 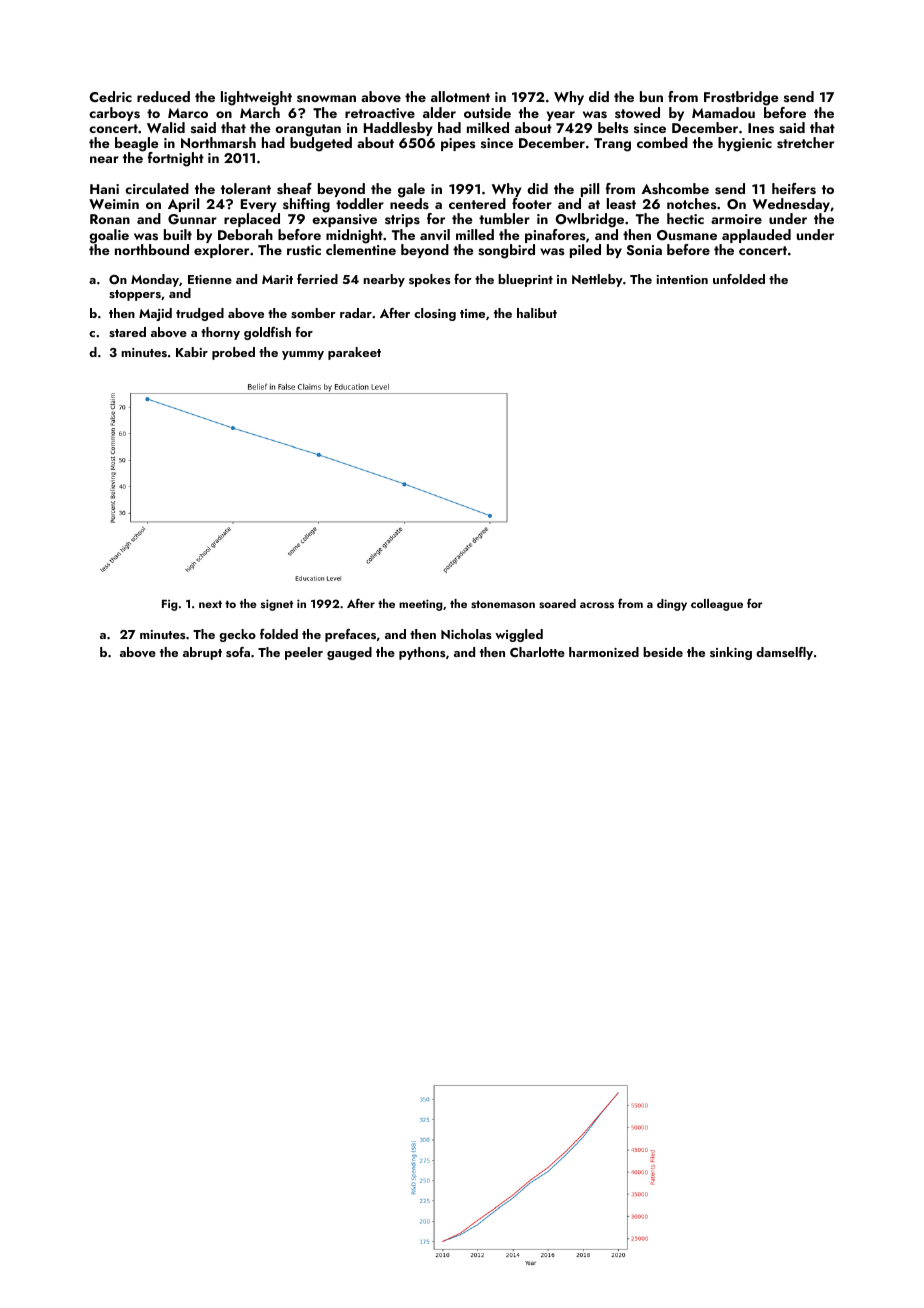 I want to click on reduced, so click(x=163, y=96).
